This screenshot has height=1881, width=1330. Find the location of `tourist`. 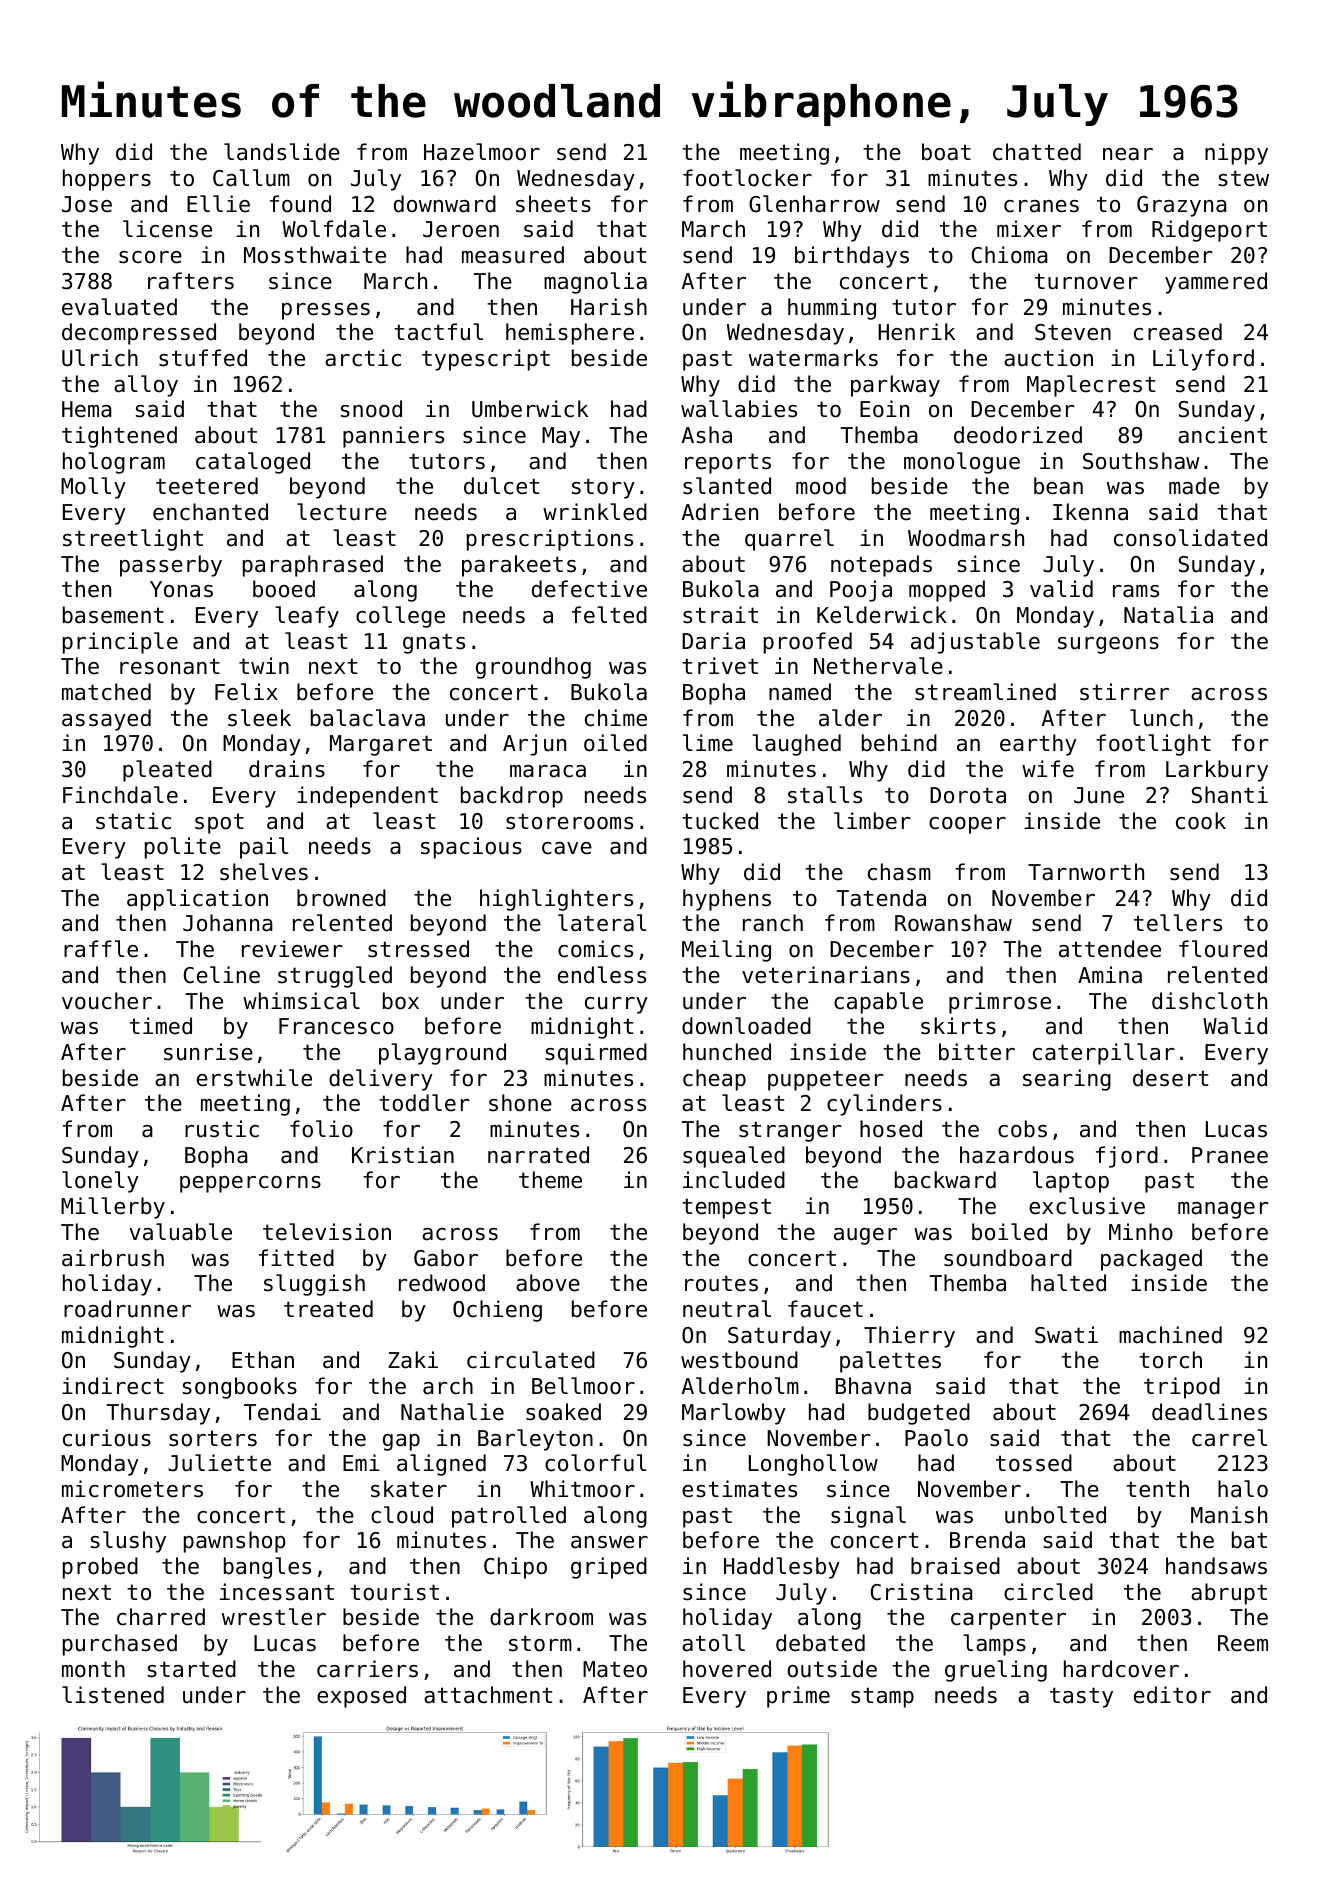

tourist is located at coordinates (394, 1592).
